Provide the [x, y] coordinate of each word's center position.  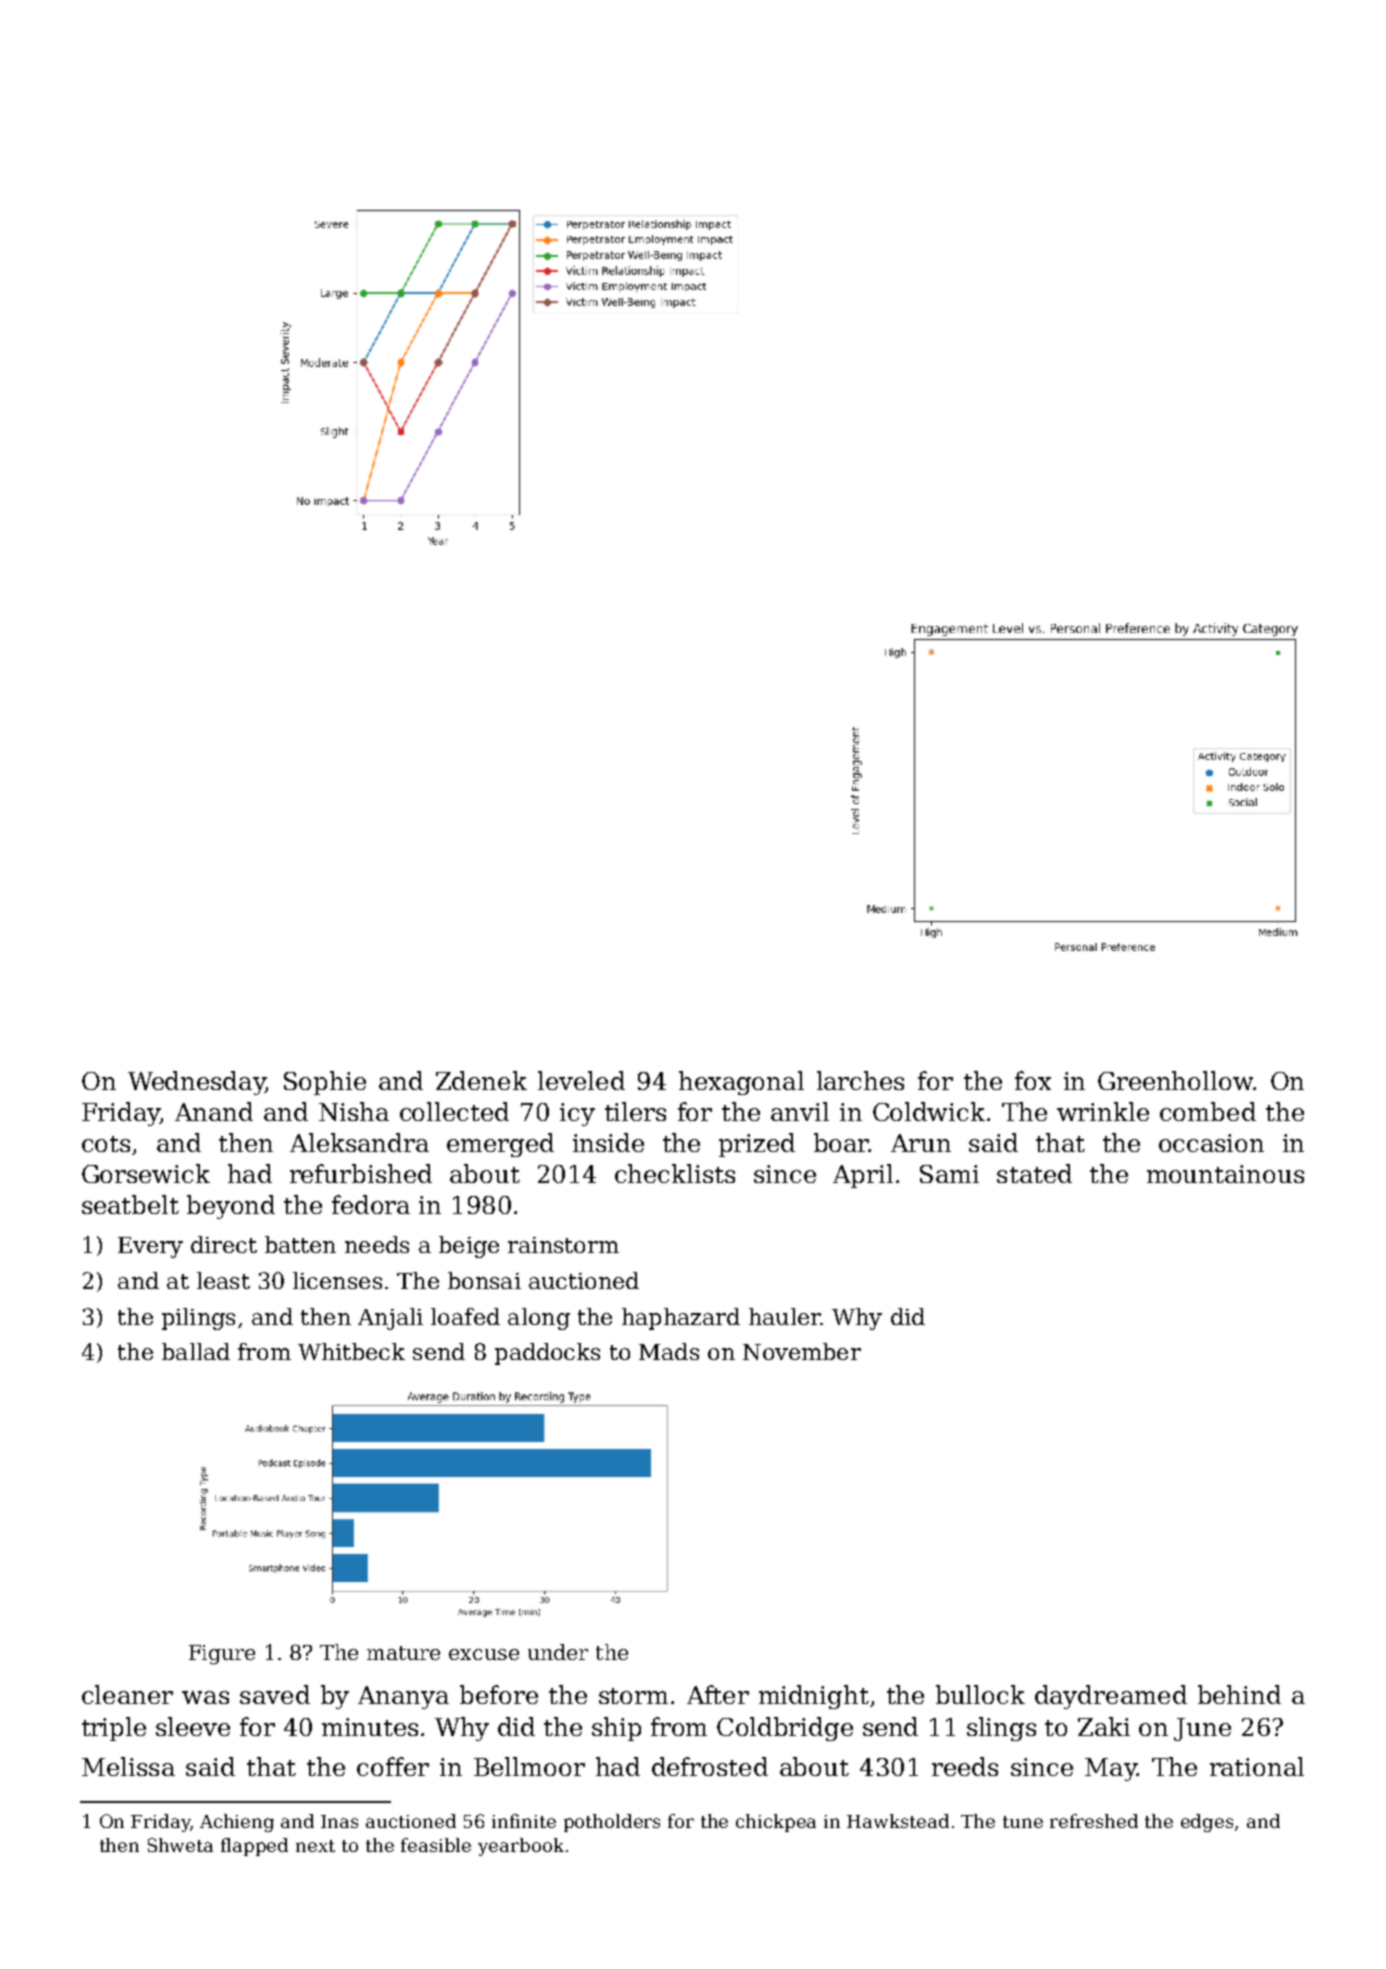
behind [1239, 1694]
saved [275, 1694]
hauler [785, 1316]
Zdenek [481, 1080]
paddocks [547, 1354]
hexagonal [741, 1083]
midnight [814, 1697]
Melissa [128, 1766]
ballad [196, 1351]
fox [1033, 1080]
